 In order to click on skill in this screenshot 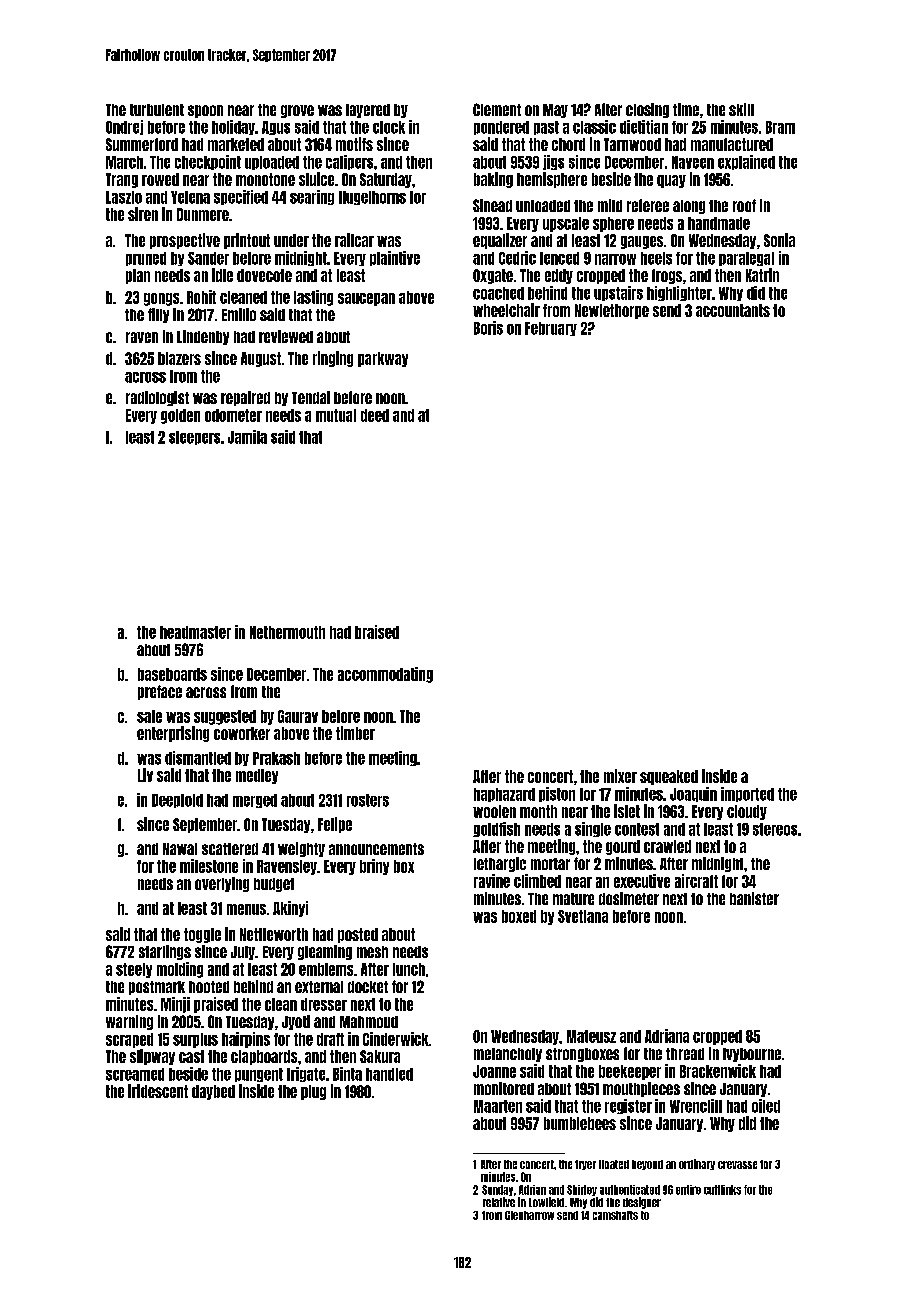, I will do `click(741, 109)`.
